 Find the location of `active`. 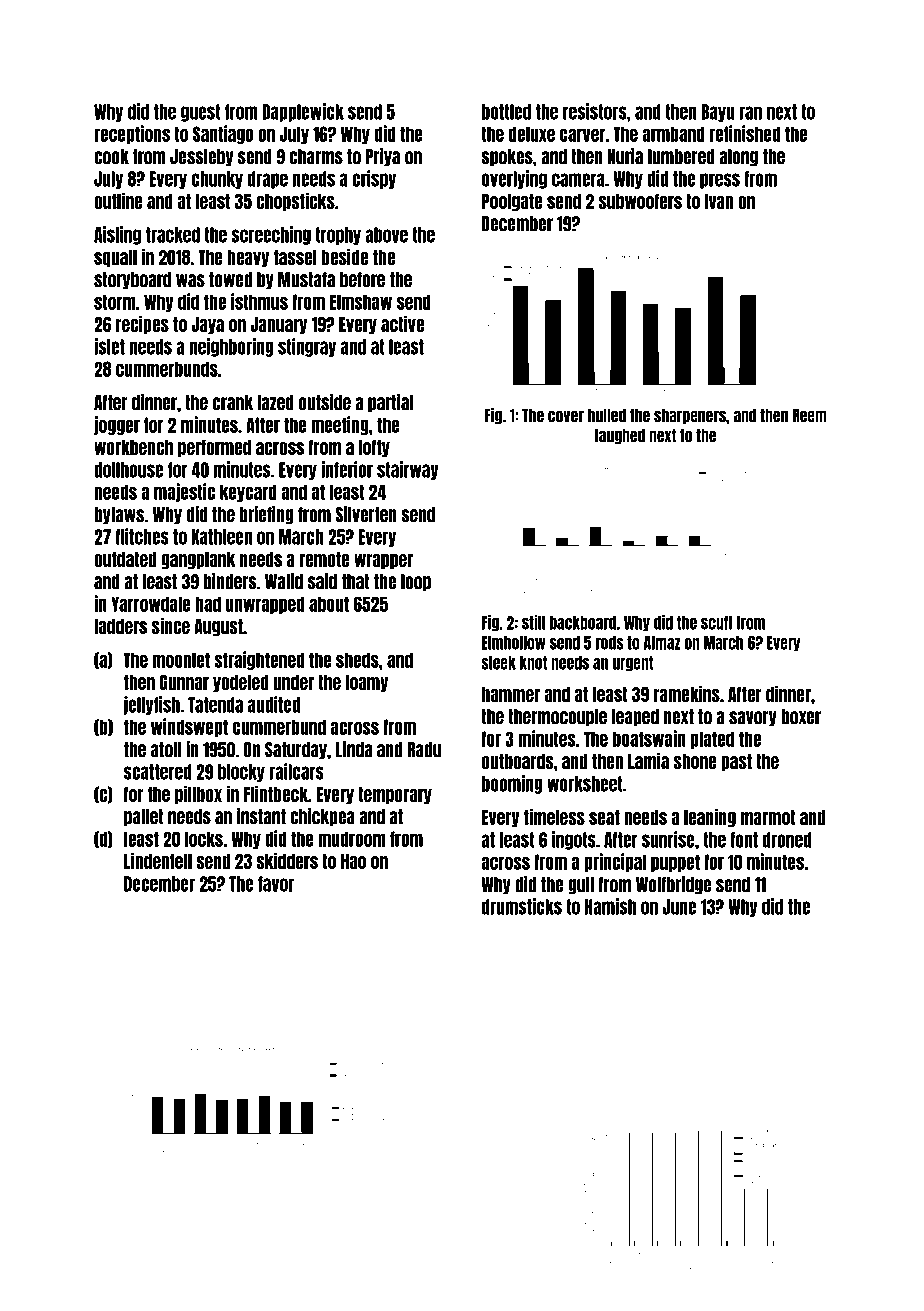

active is located at coordinates (402, 323).
